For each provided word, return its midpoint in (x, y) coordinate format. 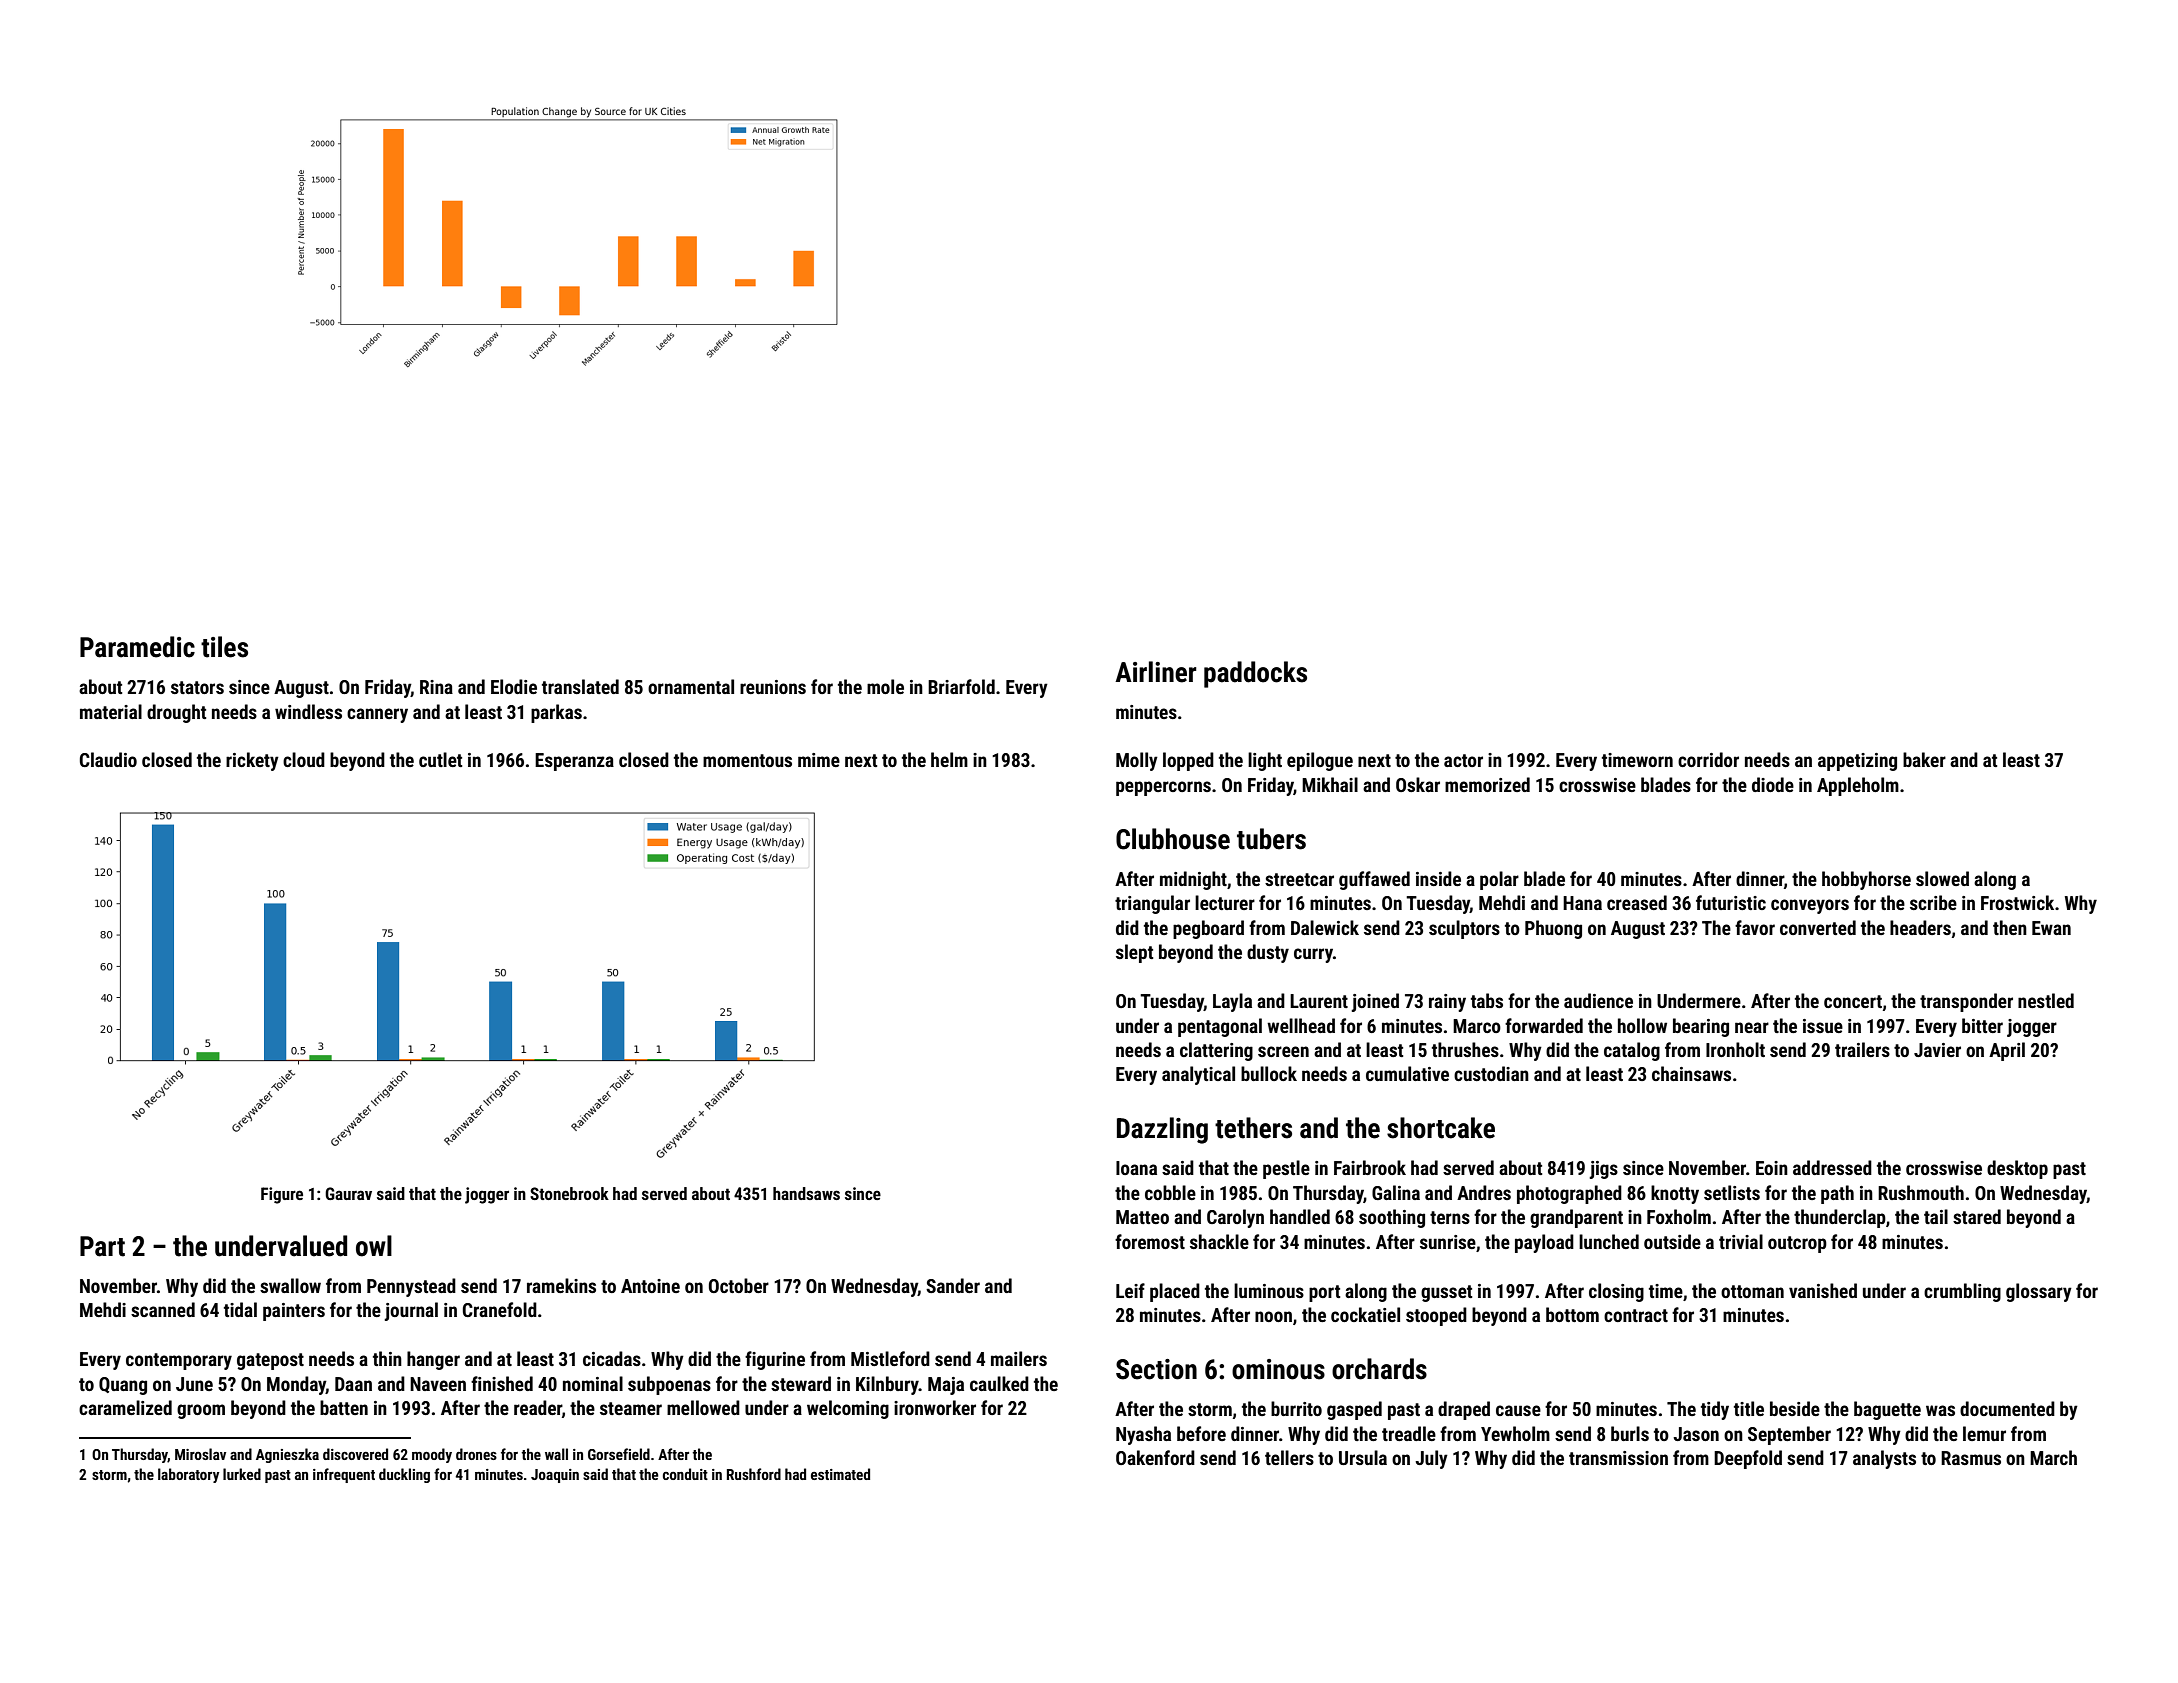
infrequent (344, 1475)
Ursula (1363, 1457)
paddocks (1255, 674)
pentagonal (1220, 1027)
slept (1134, 953)
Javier (1937, 1050)
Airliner (1156, 672)
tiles (224, 647)
